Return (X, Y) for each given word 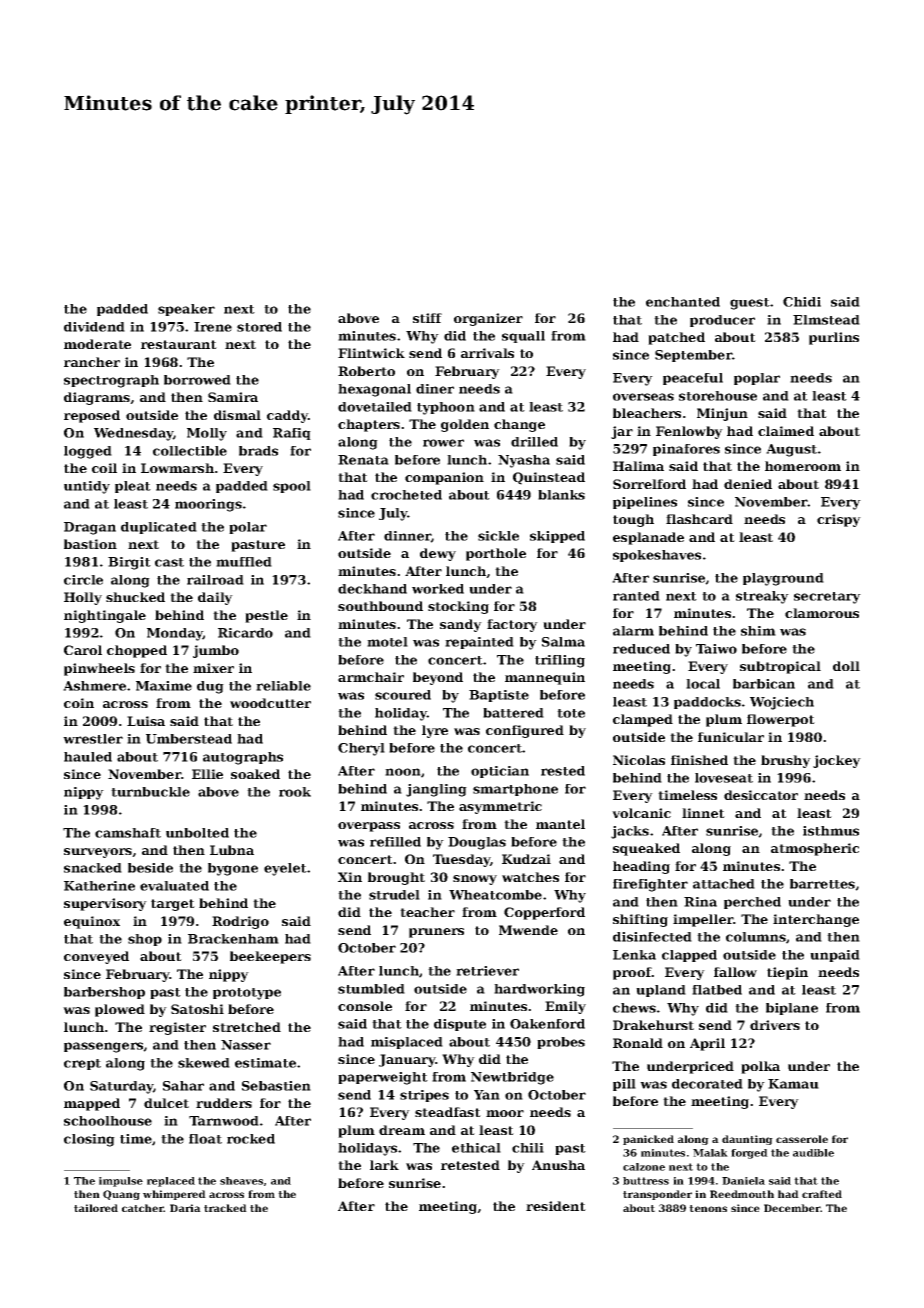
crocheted (406, 495)
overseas (643, 397)
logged (88, 452)
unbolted (197, 833)
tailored (96, 1208)
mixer (213, 668)
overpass (369, 827)
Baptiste (499, 696)
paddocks (707, 703)
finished (699, 760)
